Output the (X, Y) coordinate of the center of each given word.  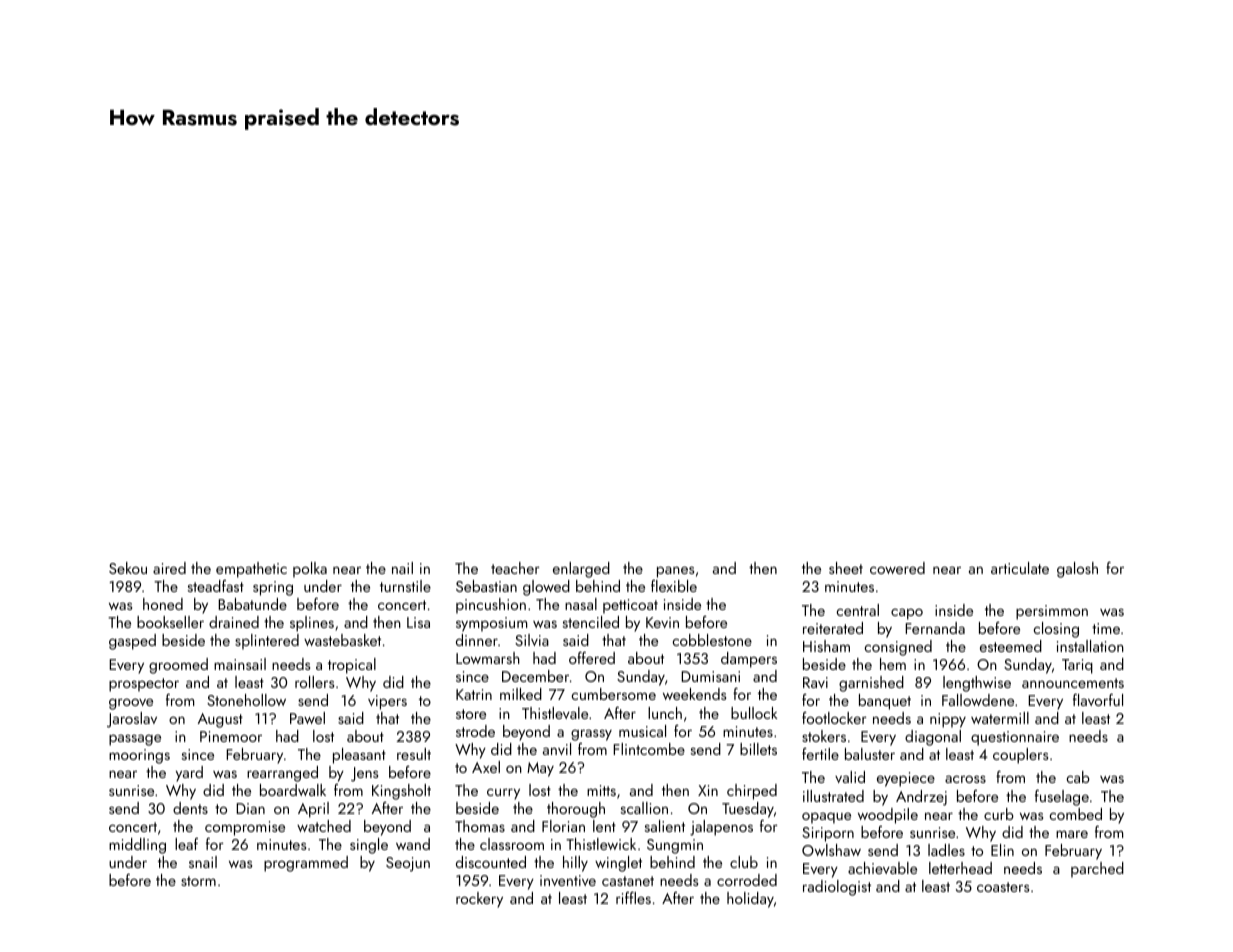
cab (1078, 777)
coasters (1003, 887)
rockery (479, 900)
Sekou (128, 568)
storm (198, 881)
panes (675, 572)
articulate (1020, 568)
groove (131, 704)
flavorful (1098, 699)
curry (503, 794)
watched (324, 826)
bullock (754, 713)
